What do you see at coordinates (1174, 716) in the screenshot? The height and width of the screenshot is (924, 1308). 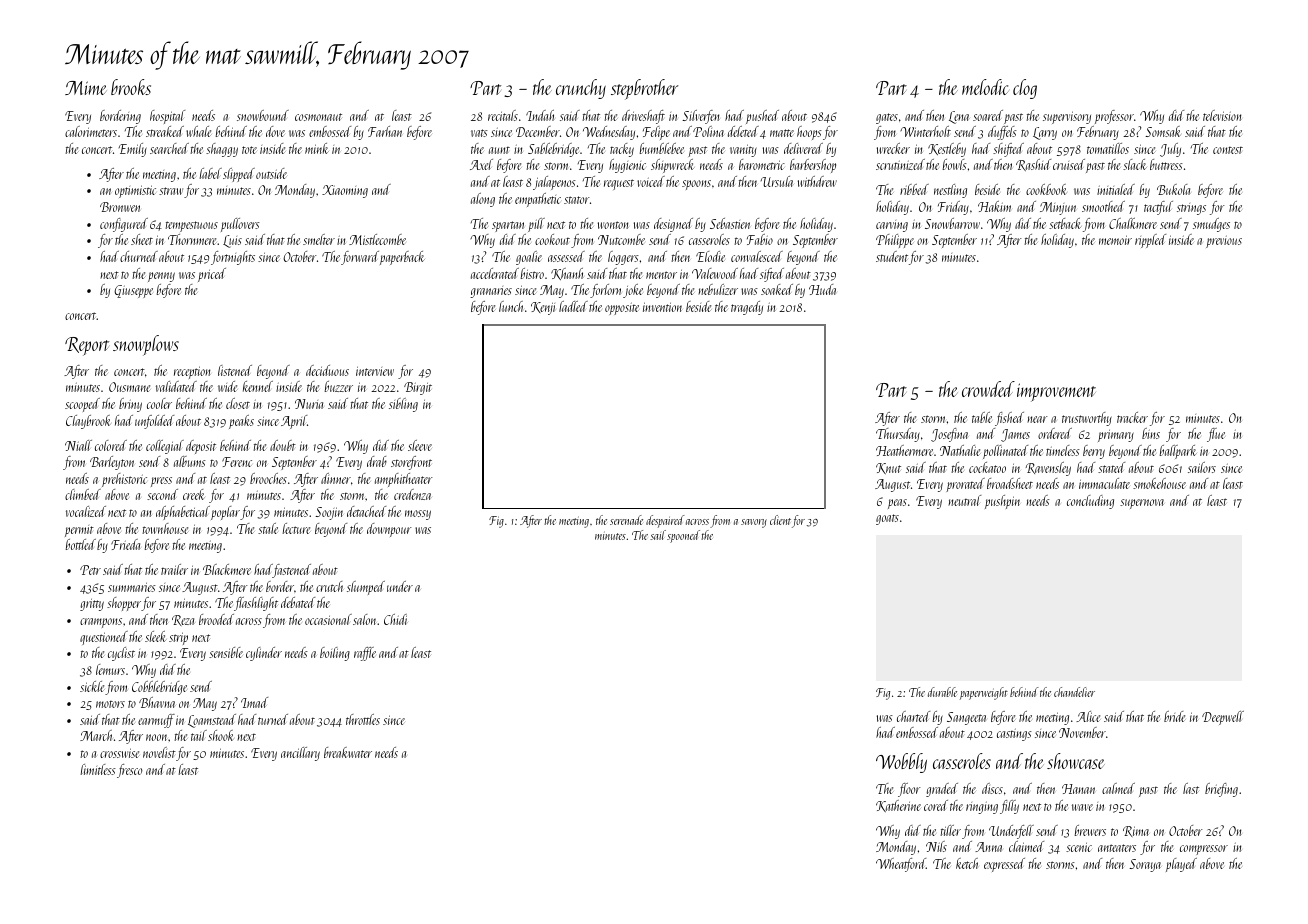 I see `bride` at bounding box center [1174, 716].
